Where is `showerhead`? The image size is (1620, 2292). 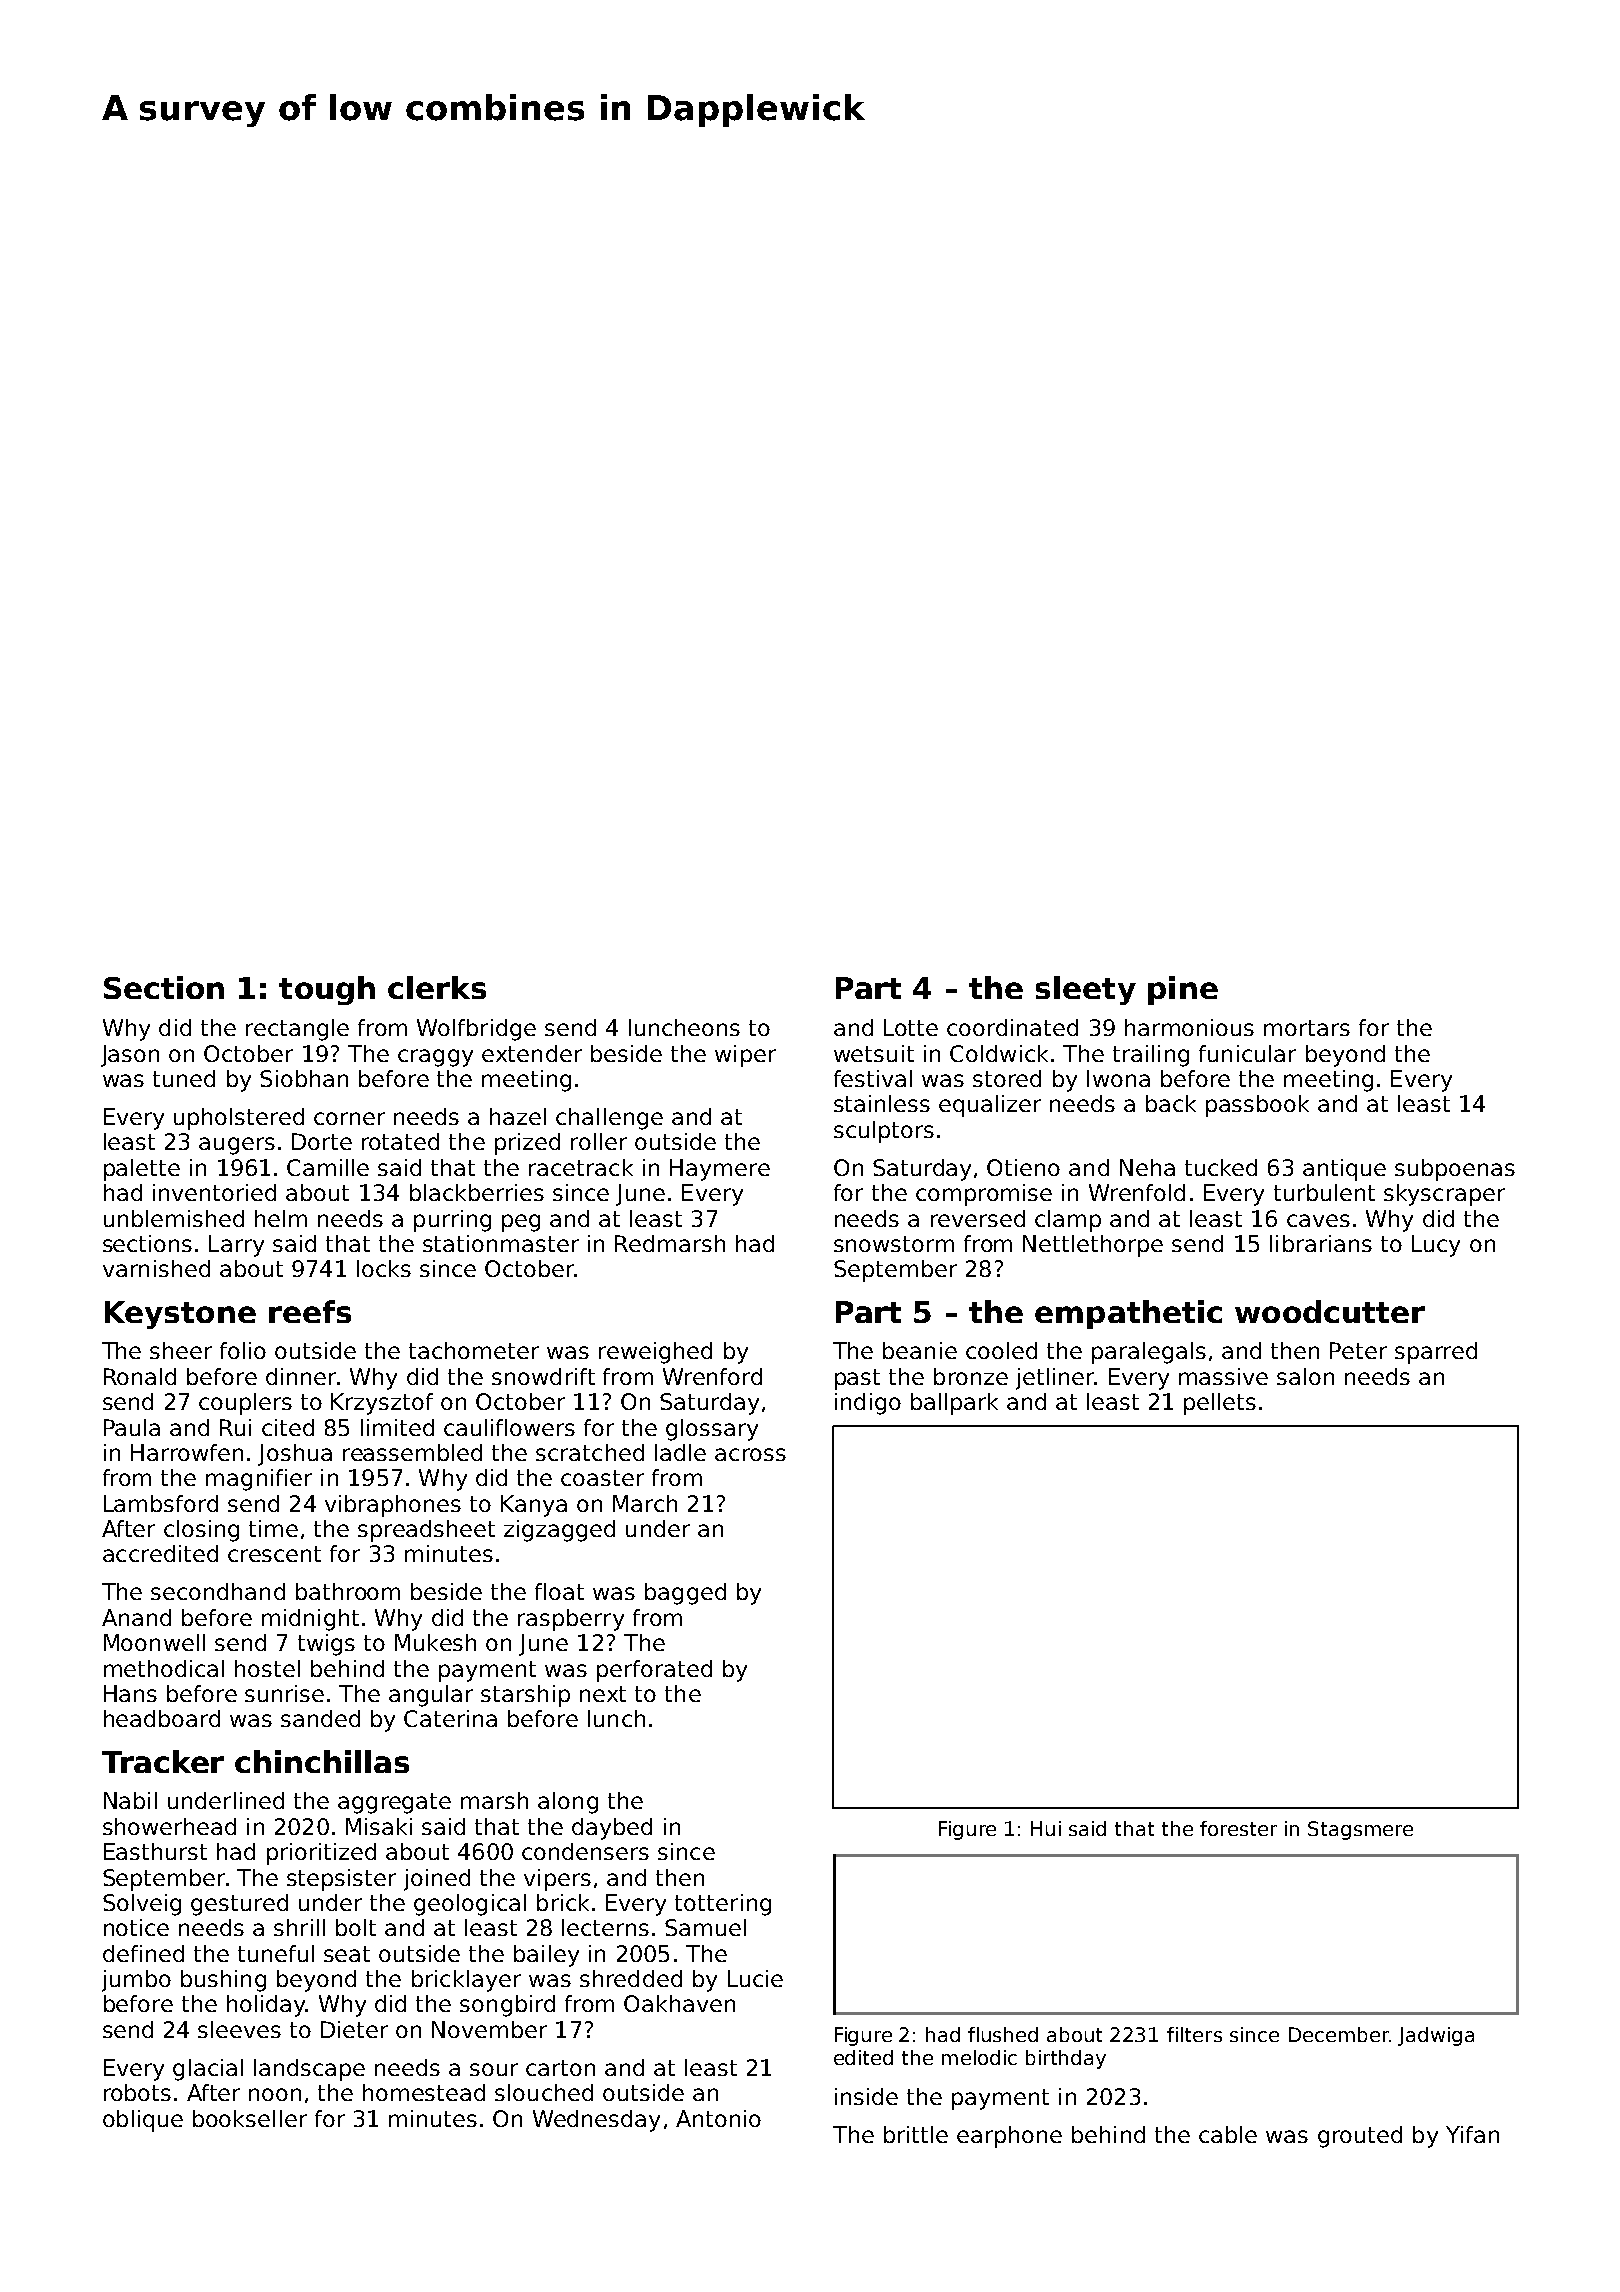
showerhead is located at coordinates (169, 1826).
